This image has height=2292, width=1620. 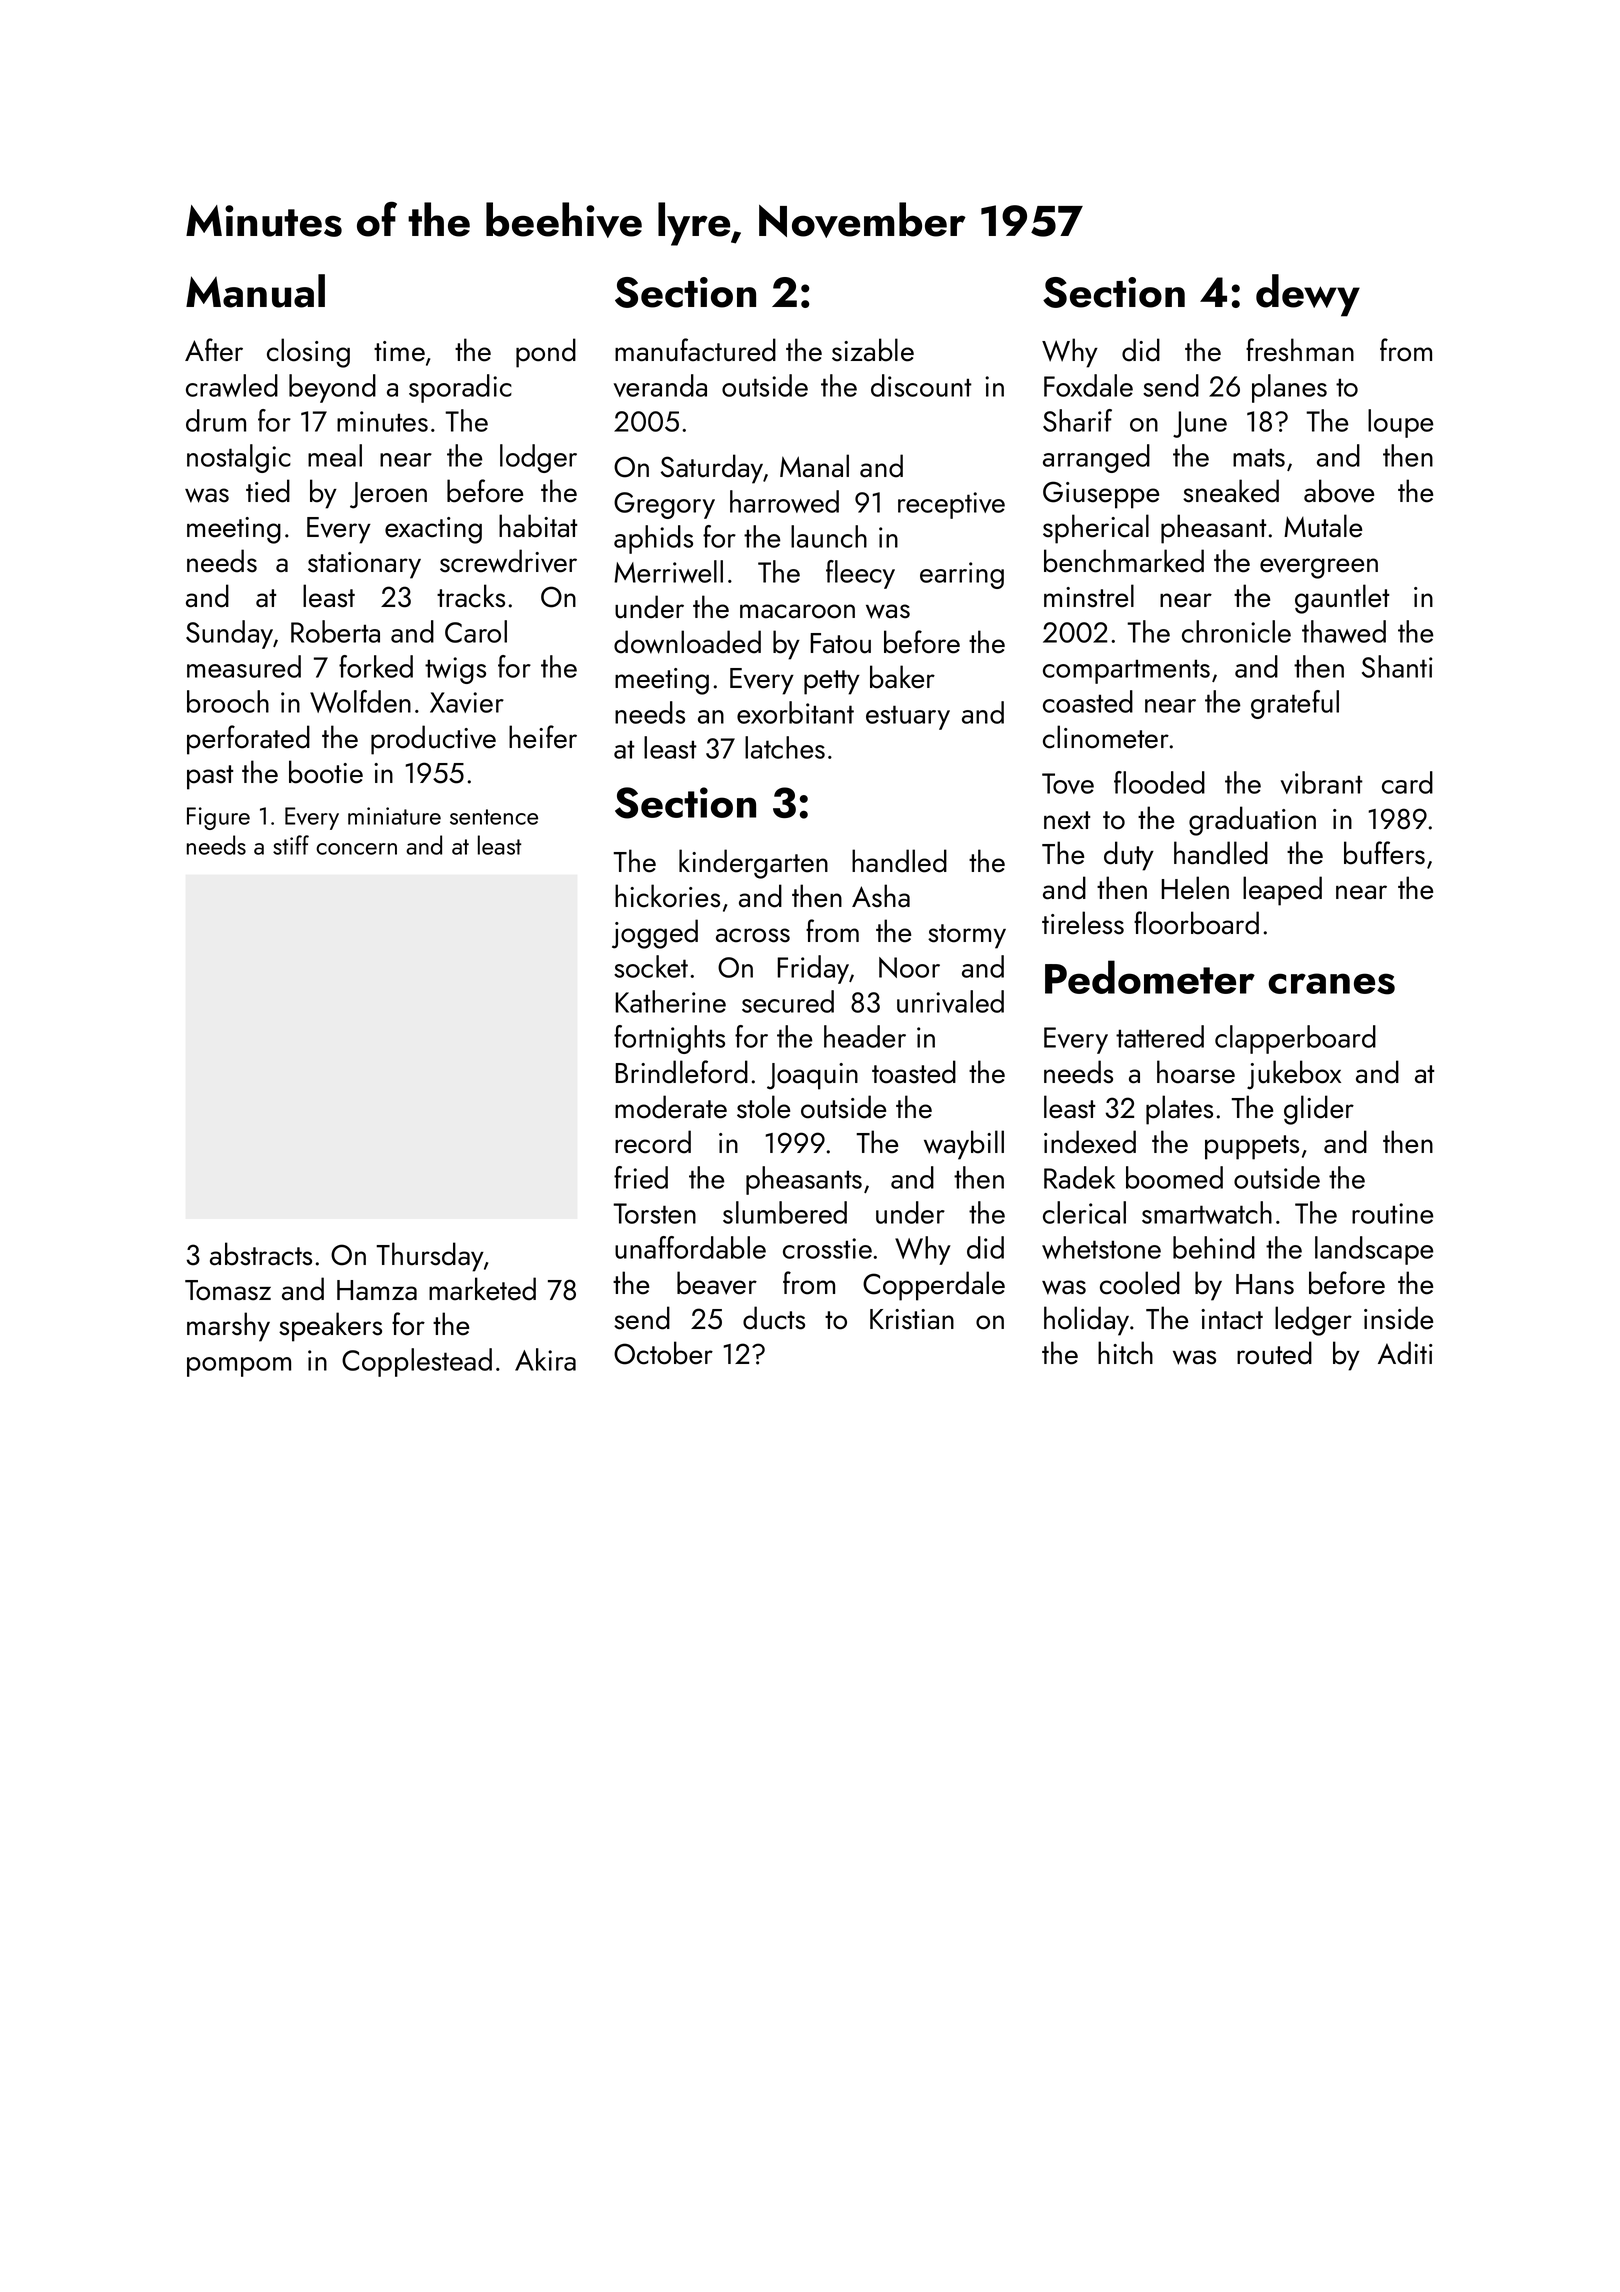 What do you see at coordinates (494, 817) in the image?
I see `sentence` at bounding box center [494, 817].
